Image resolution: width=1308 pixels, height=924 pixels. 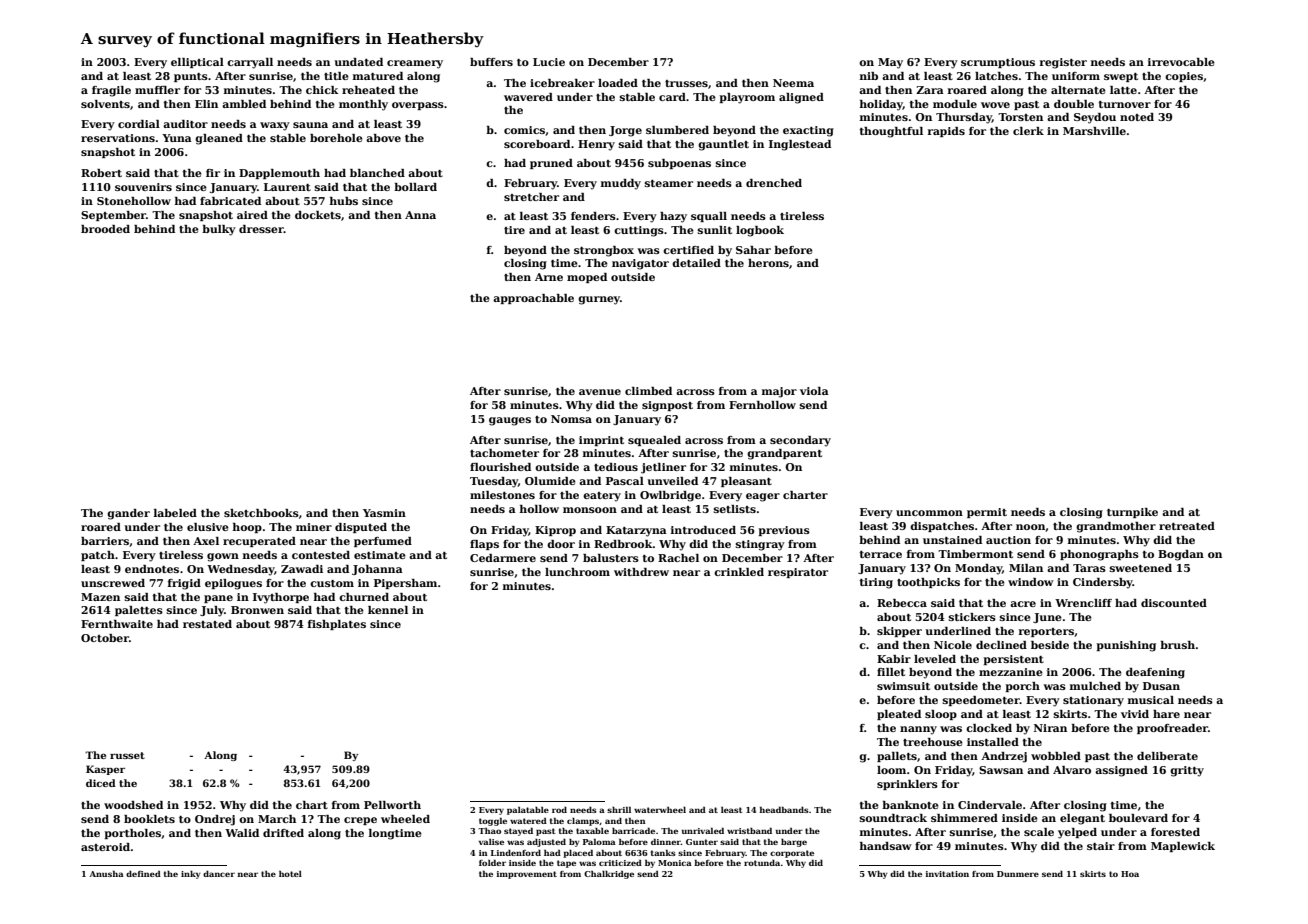 What do you see at coordinates (577, 572) in the screenshot?
I see `lunchroom` at bounding box center [577, 572].
